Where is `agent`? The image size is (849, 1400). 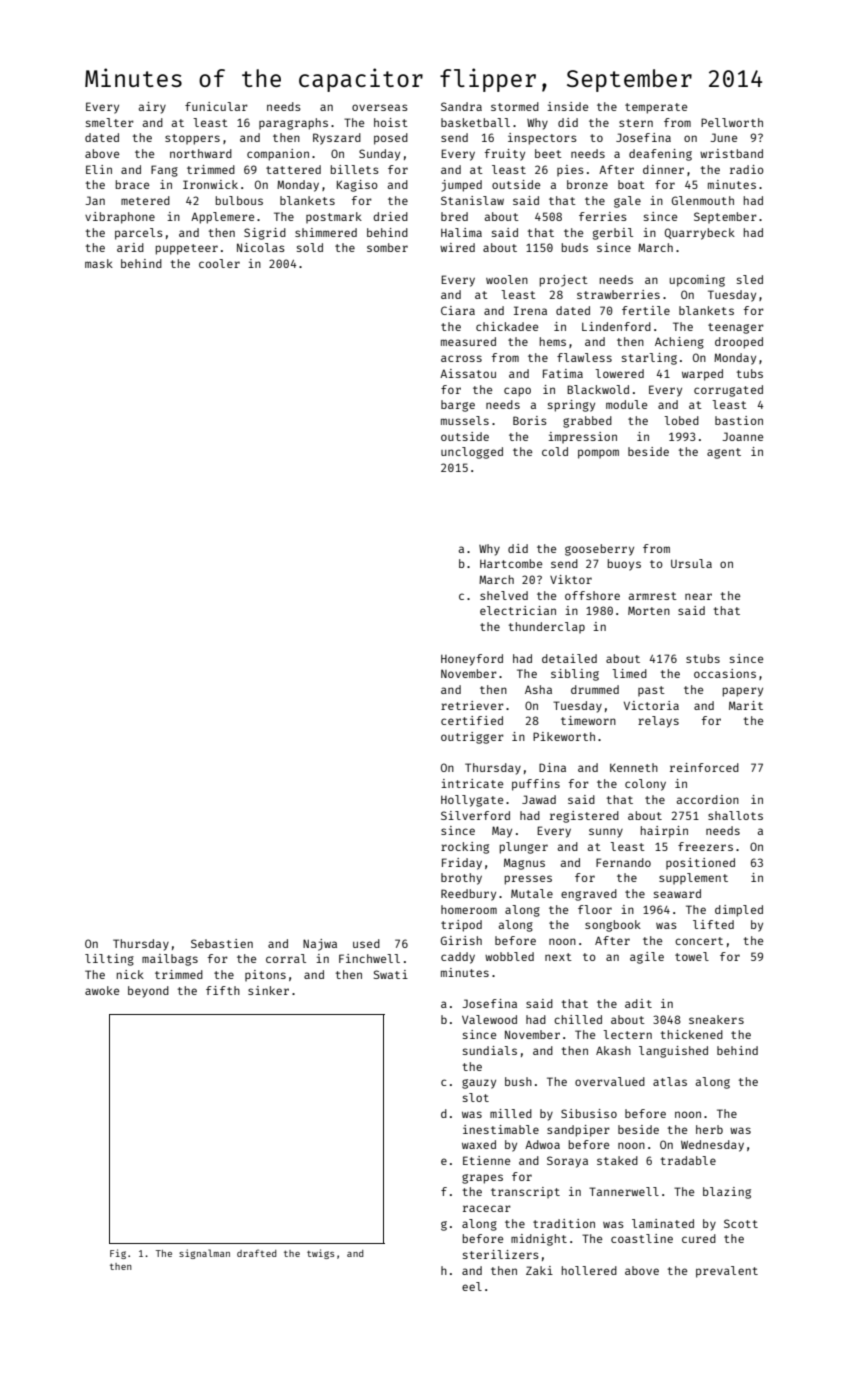 agent is located at coordinates (724, 453).
